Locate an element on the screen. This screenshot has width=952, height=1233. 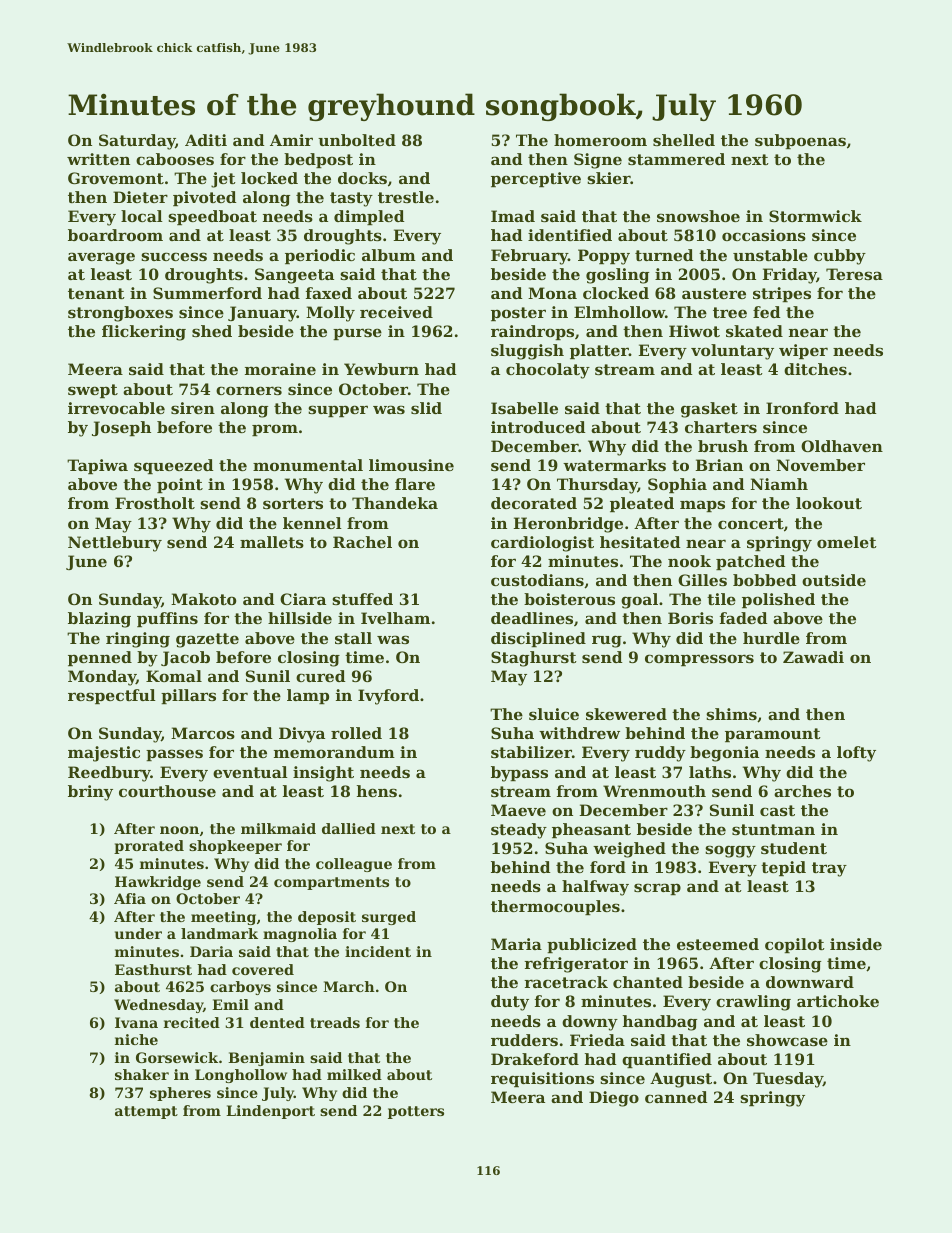
November is located at coordinates (820, 465).
